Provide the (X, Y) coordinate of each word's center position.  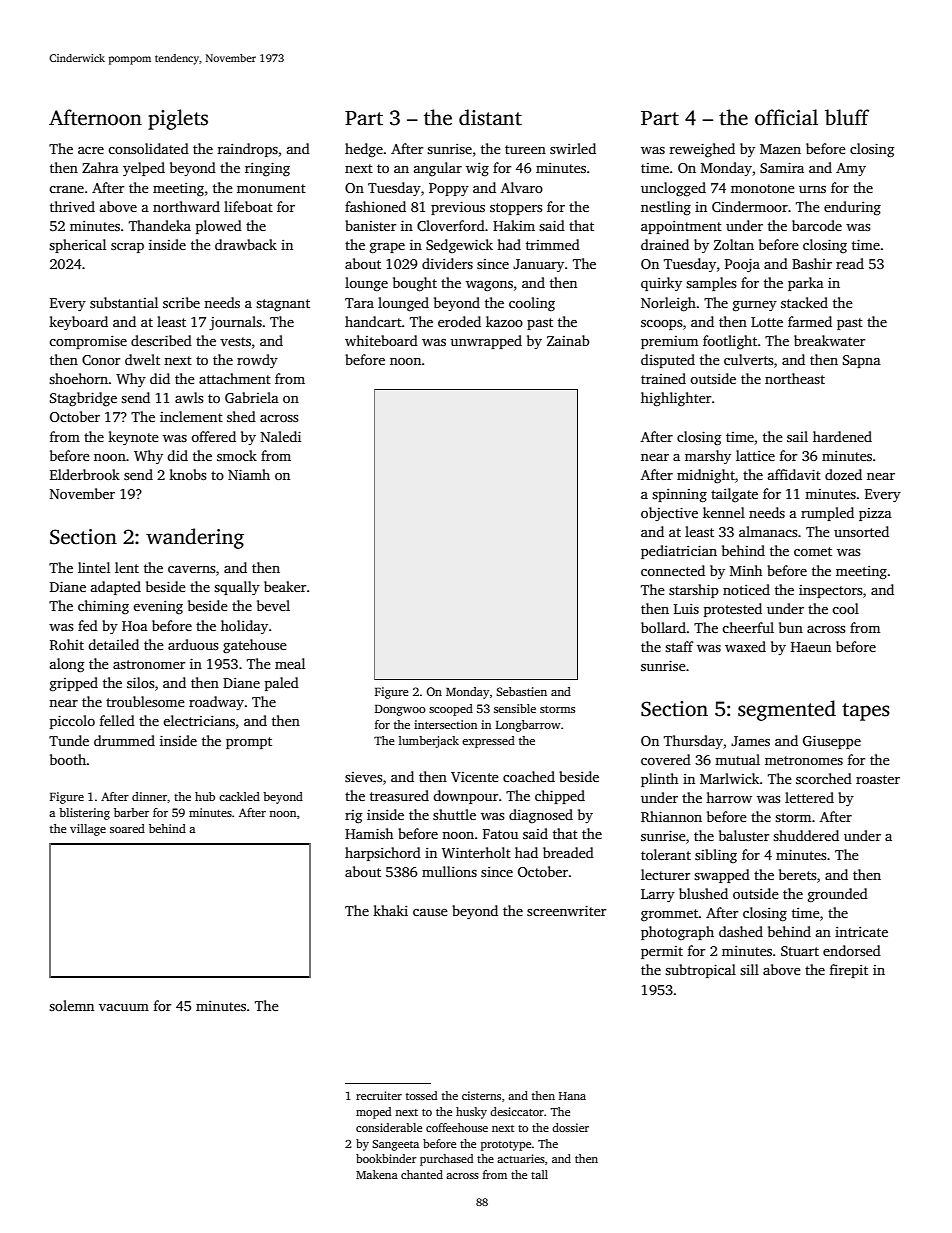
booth (68, 759)
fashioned (375, 206)
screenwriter (566, 910)
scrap (127, 248)
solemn (71, 1005)
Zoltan (734, 244)
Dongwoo (400, 710)
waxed (745, 646)
